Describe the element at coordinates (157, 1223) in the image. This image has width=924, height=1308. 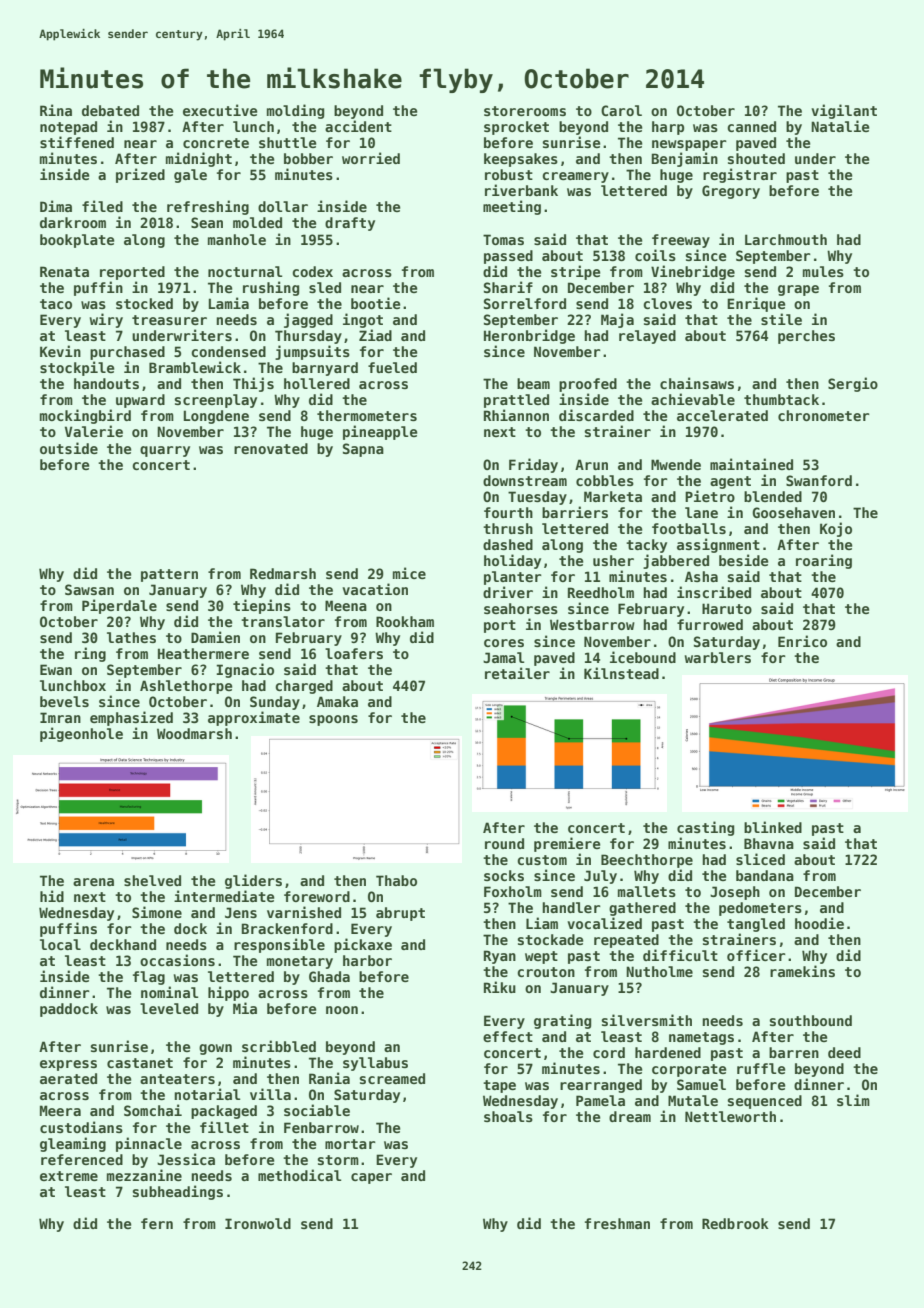
I see `fern` at that location.
